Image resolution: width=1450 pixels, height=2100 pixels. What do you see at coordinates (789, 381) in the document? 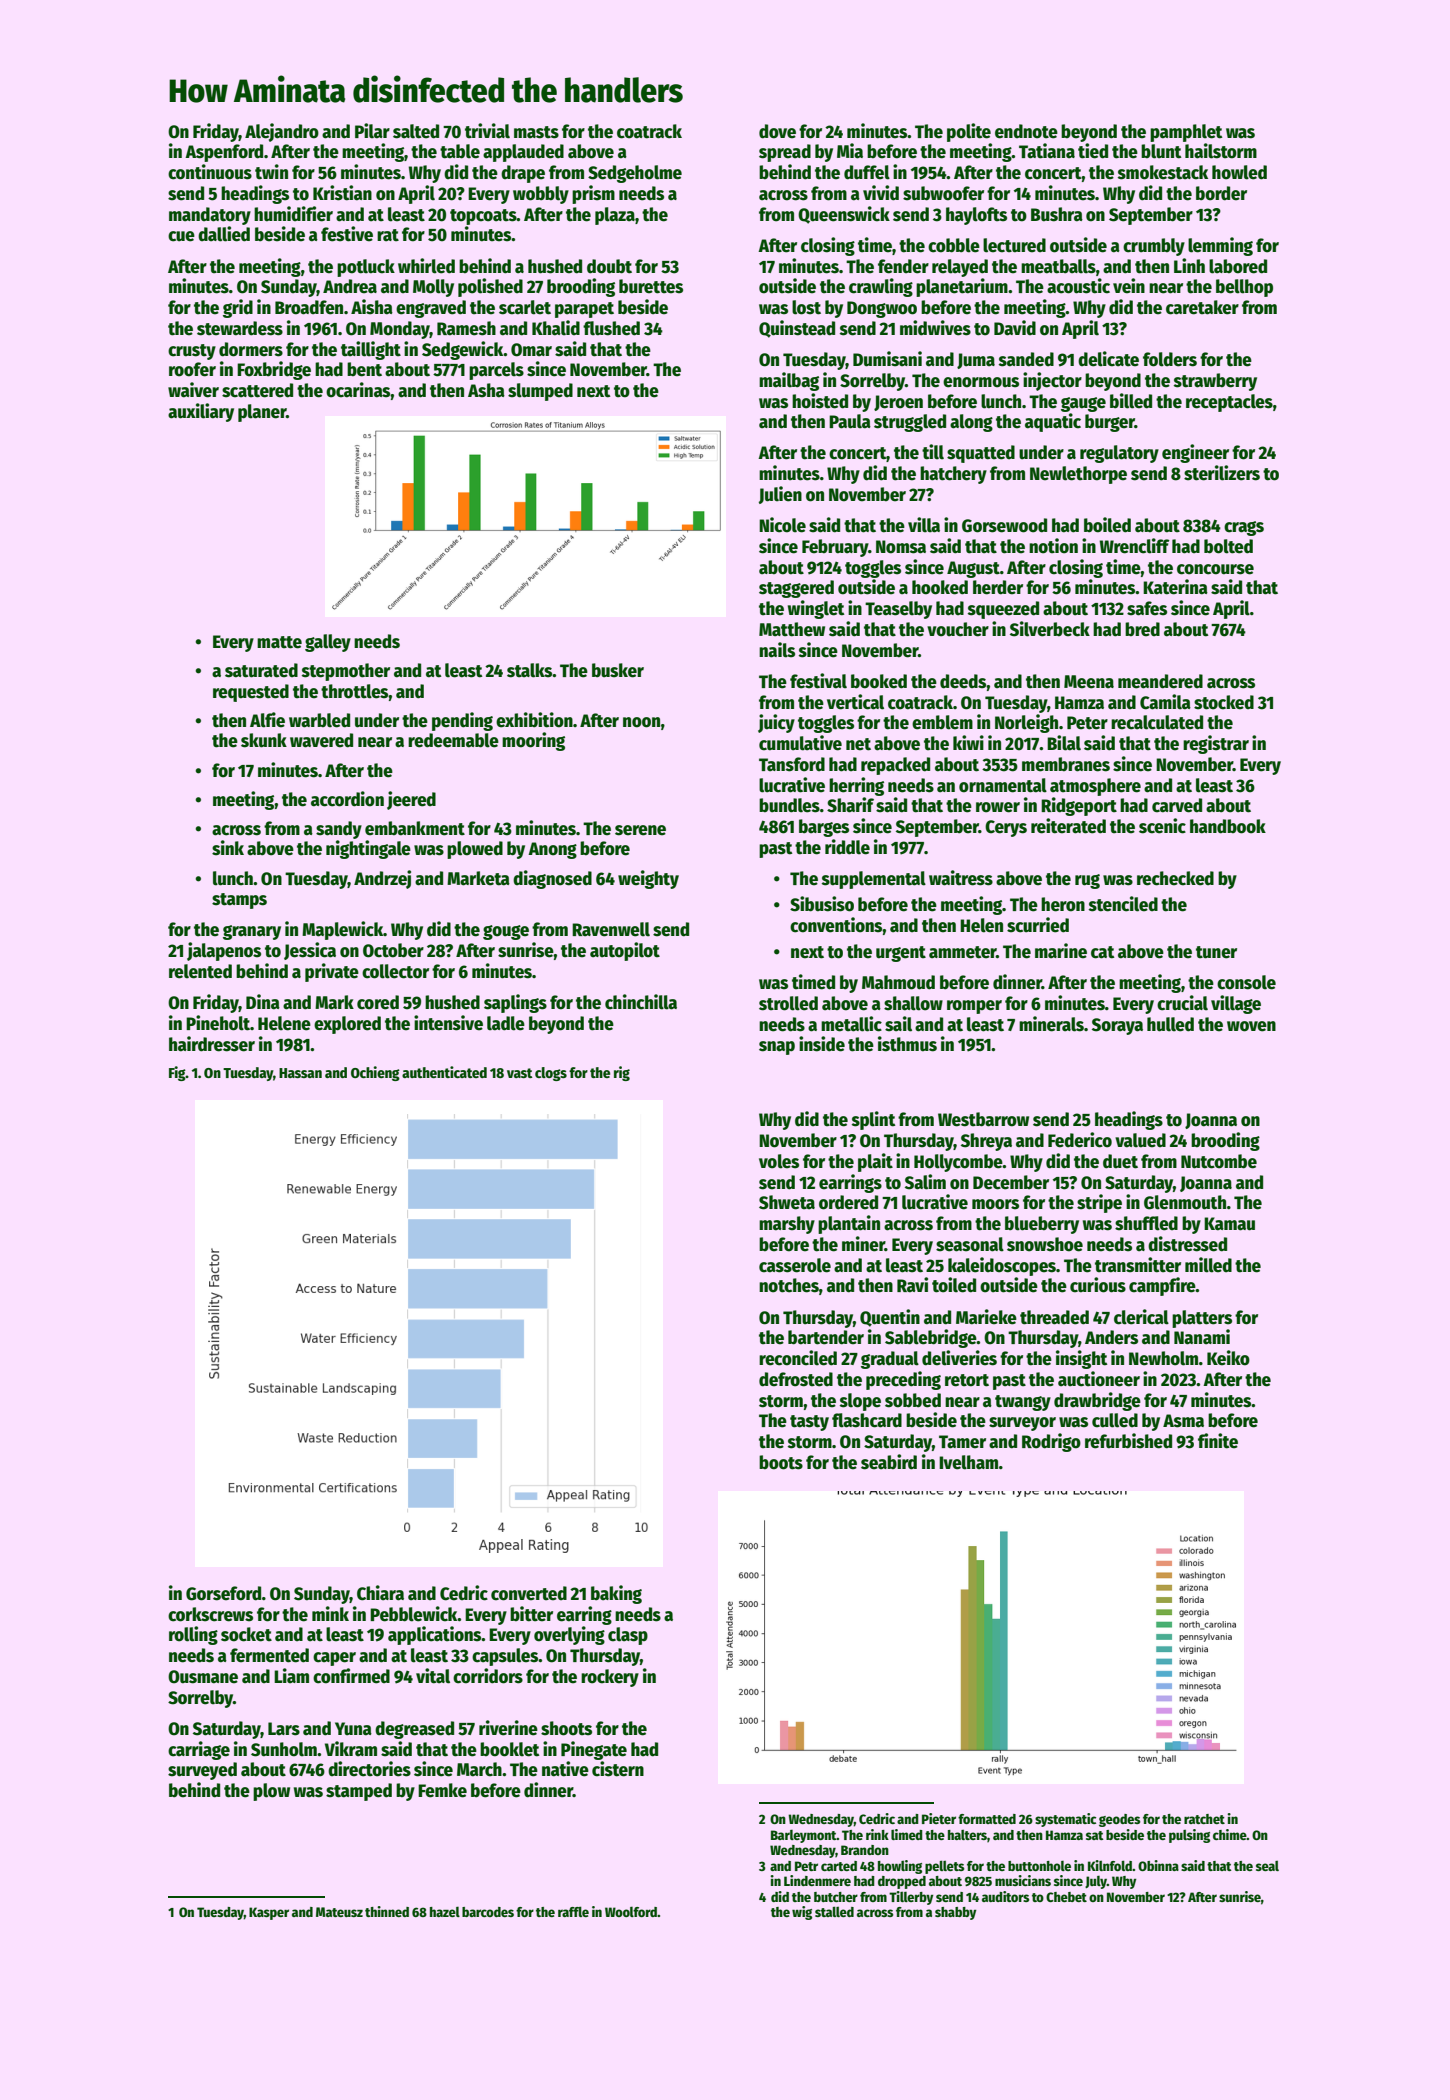
I see `mailbag` at bounding box center [789, 381].
